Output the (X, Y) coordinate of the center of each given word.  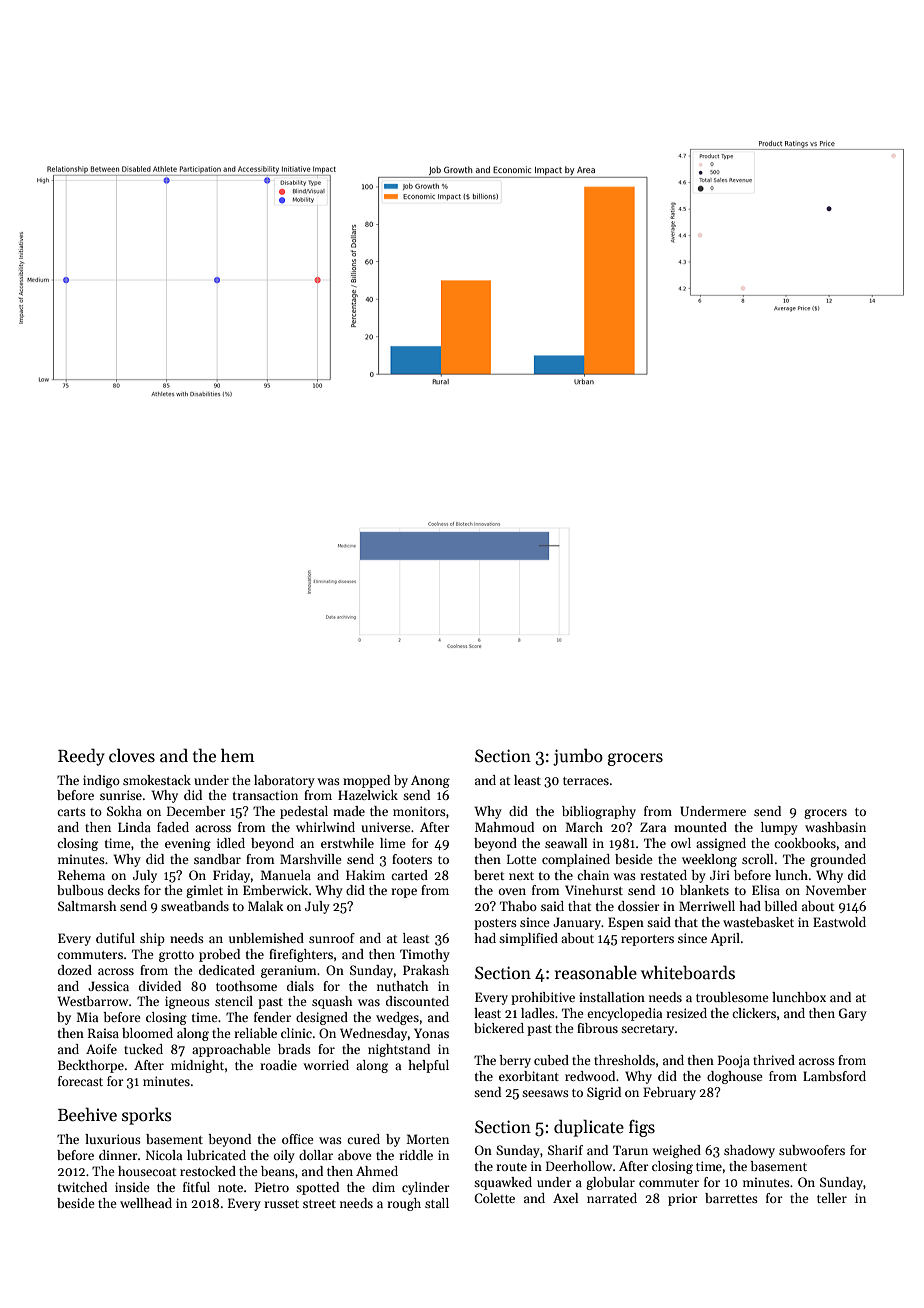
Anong (430, 781)
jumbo (578, 757)
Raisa (103, 1033)
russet (281, 1204)
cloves (132, 755)
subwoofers (812, 1150)
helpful (428, 1066)
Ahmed (377, 1171)
